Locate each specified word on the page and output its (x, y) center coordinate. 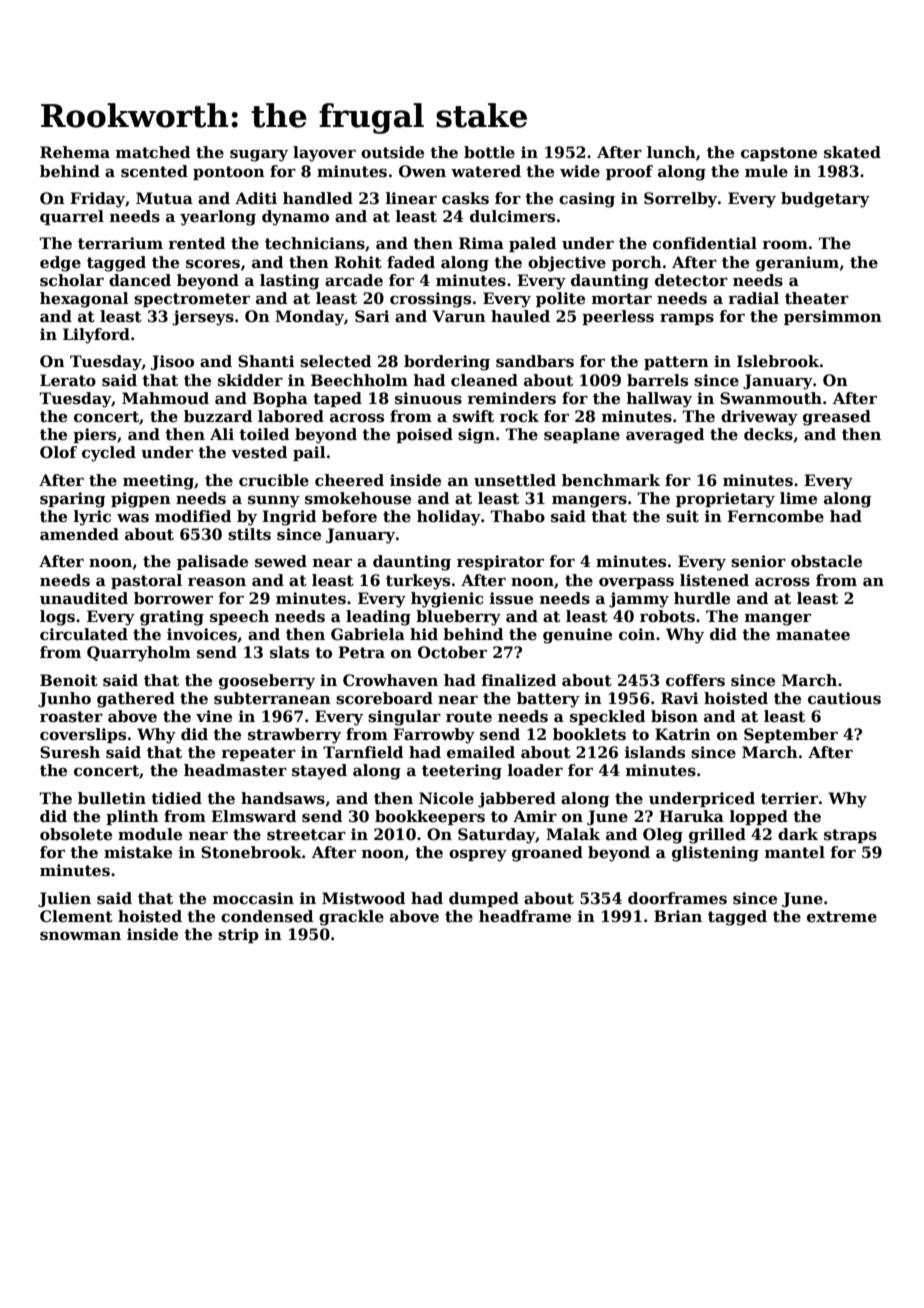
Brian (678, 916)
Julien (64, 899)
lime (798, 498)
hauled (520, 316)
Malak (573, 834)
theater (817, 298)
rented (196, 243)
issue (511, 598)
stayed (319, 772)
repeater (258, 754)
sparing (72, 500)
